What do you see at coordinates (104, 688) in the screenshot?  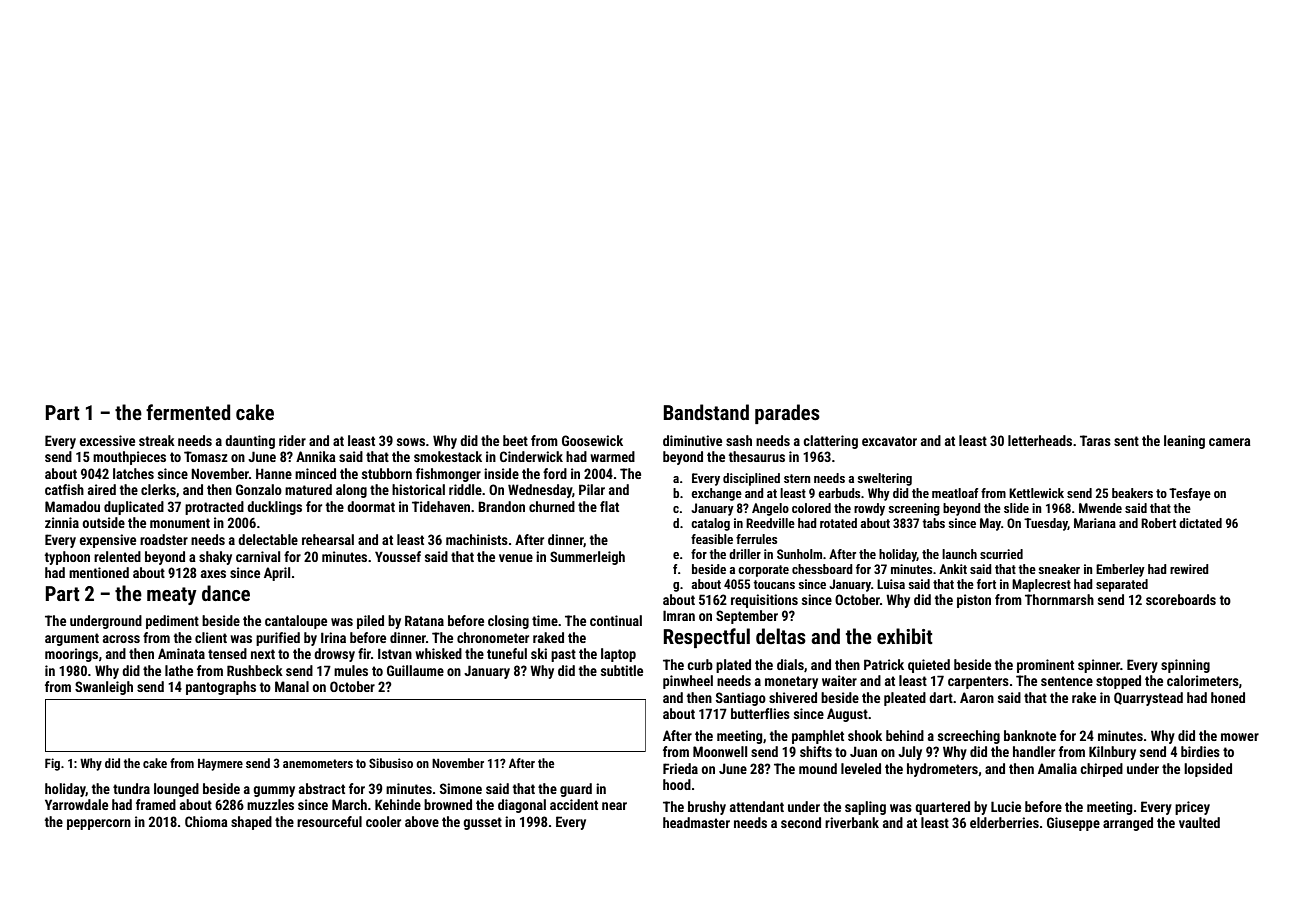 I see `Swanleigh` at bounding box center [104, 688].
